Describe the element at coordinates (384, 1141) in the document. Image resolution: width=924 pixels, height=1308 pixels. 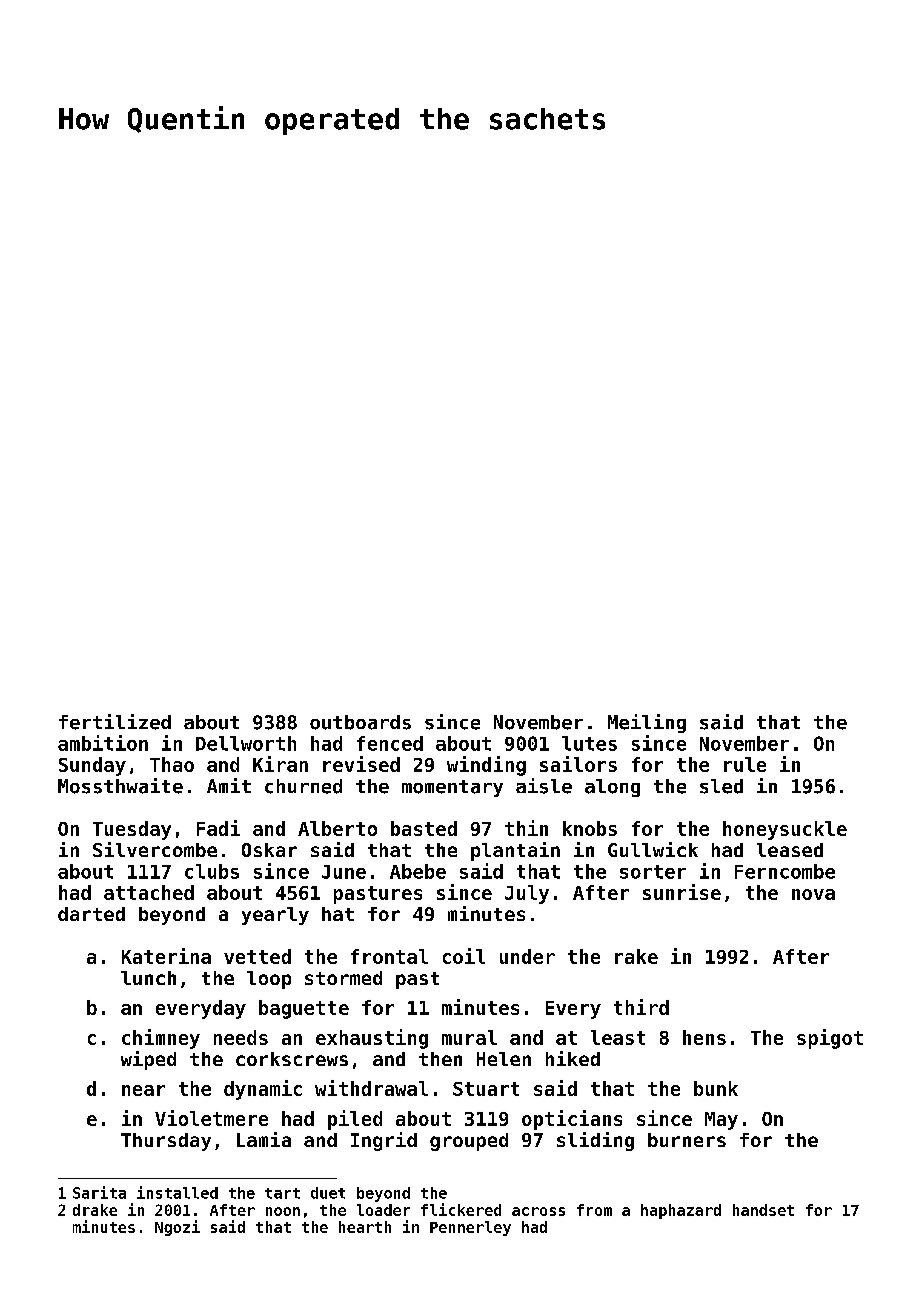
I see `Ingrid` at that location.
